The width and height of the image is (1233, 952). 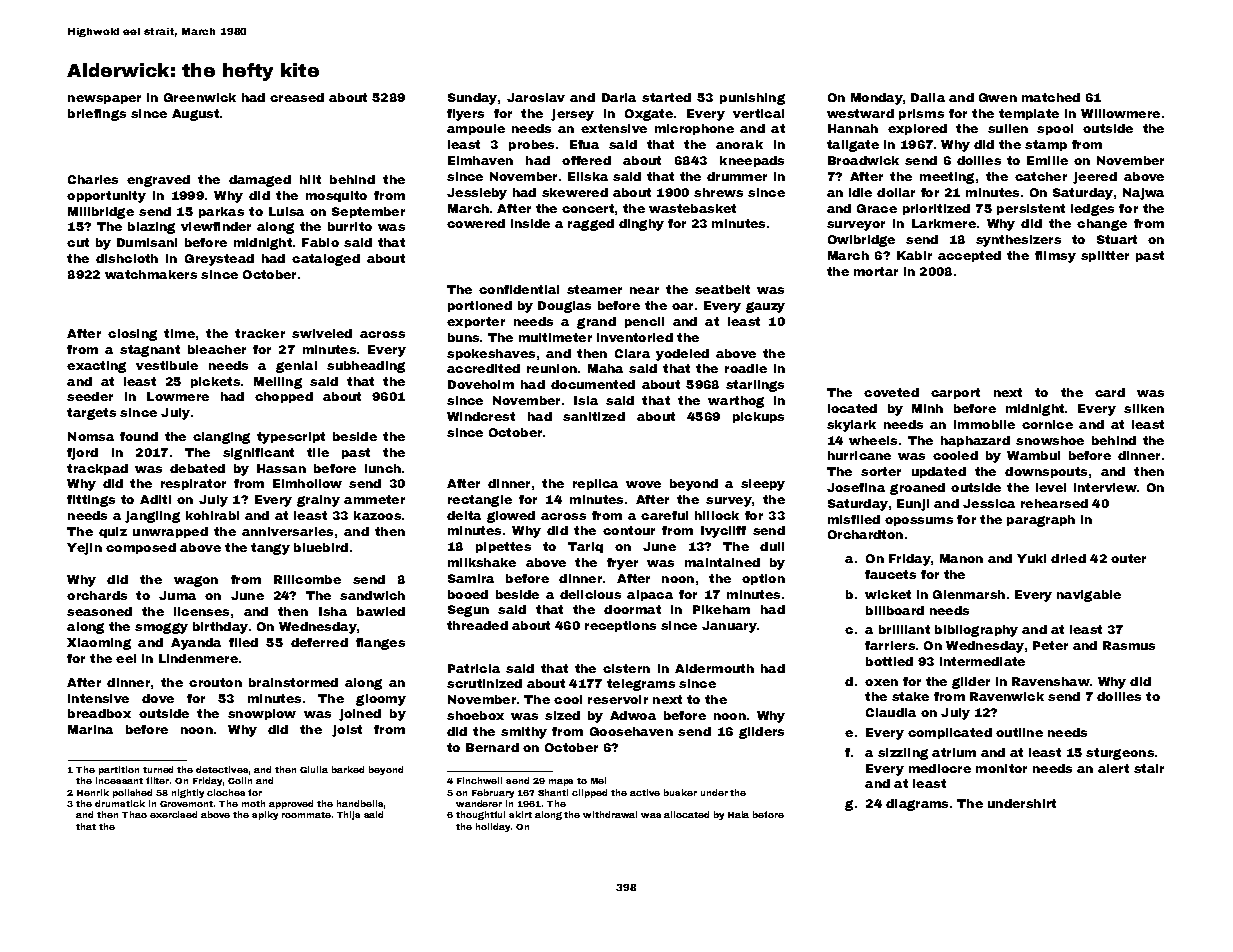 What do you see at coordinates (763, 579) in the image?
I see `option` at bounding box center [763, 579].
